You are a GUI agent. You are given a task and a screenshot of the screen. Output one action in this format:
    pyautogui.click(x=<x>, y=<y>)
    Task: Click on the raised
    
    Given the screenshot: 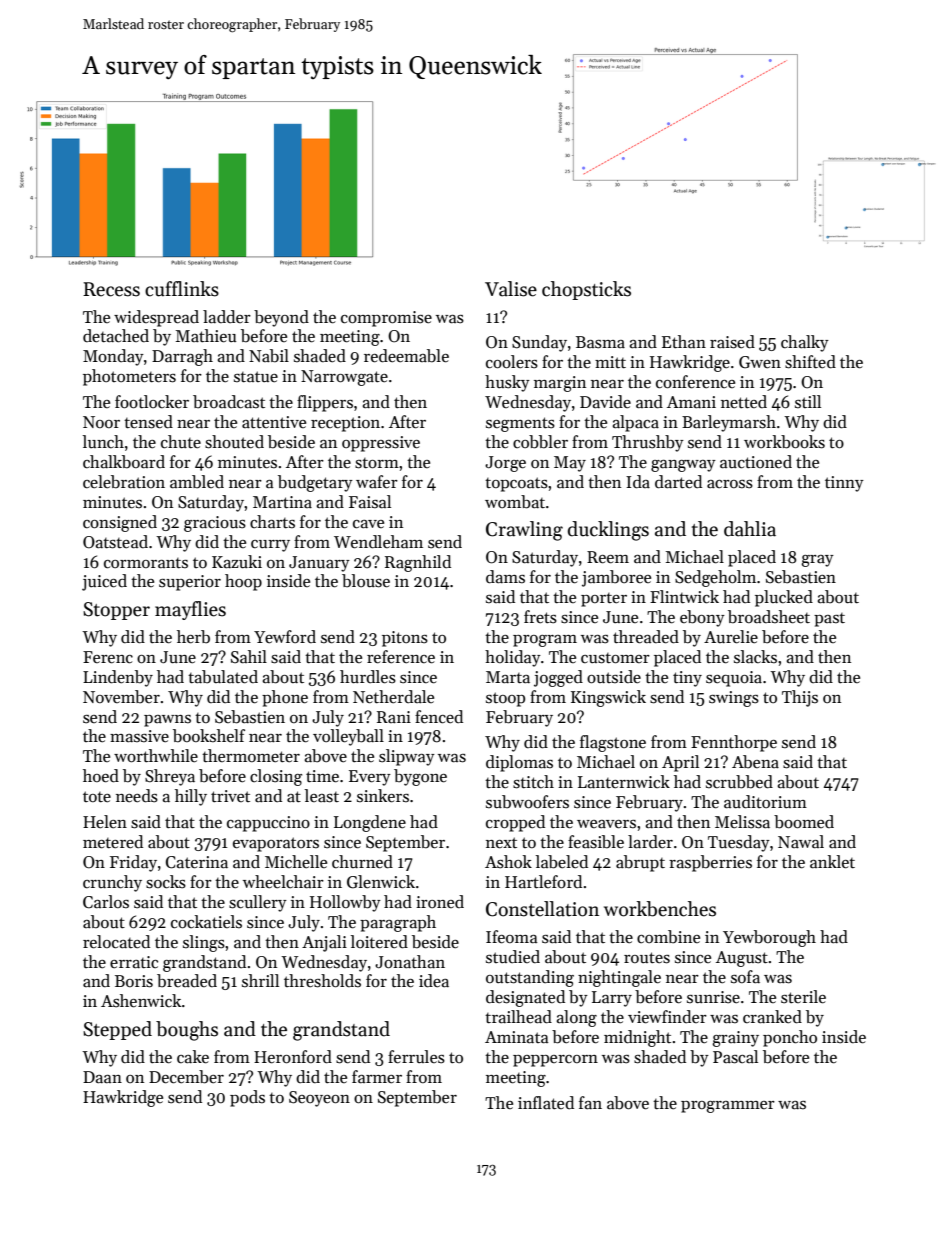 What is the action you would take?
    pyautogui.click(x=732, y=342)
